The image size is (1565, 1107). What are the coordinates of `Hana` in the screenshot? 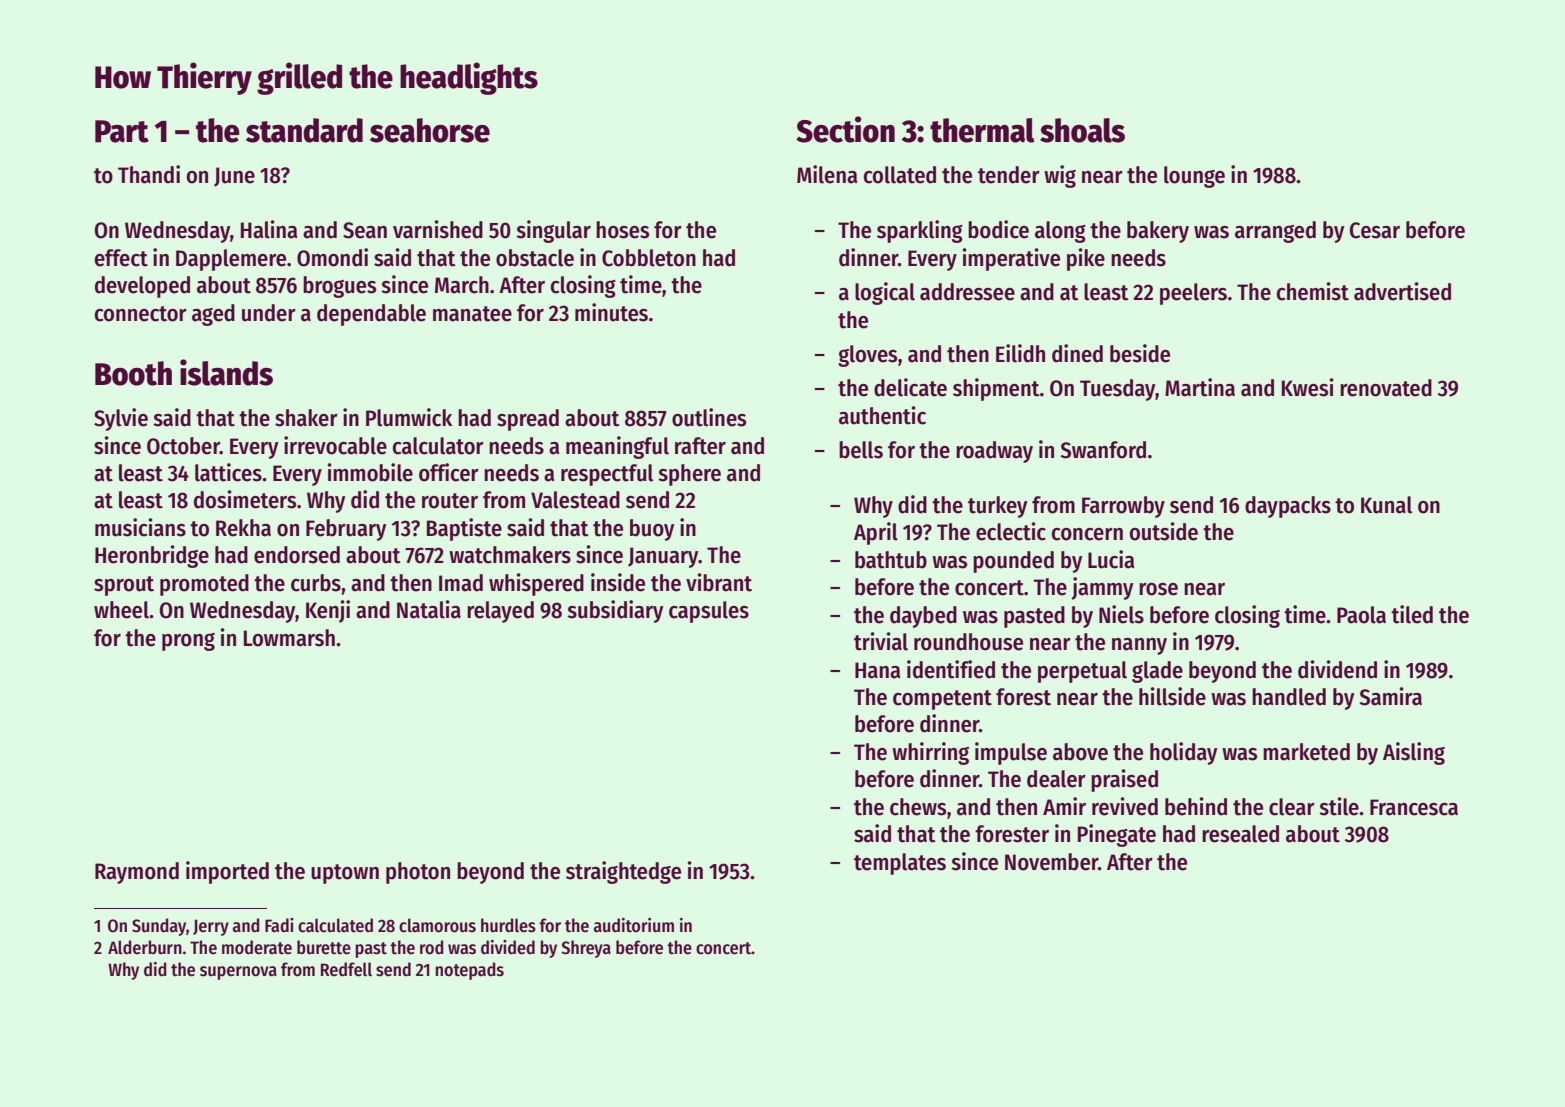 It's located at (878, 670).
